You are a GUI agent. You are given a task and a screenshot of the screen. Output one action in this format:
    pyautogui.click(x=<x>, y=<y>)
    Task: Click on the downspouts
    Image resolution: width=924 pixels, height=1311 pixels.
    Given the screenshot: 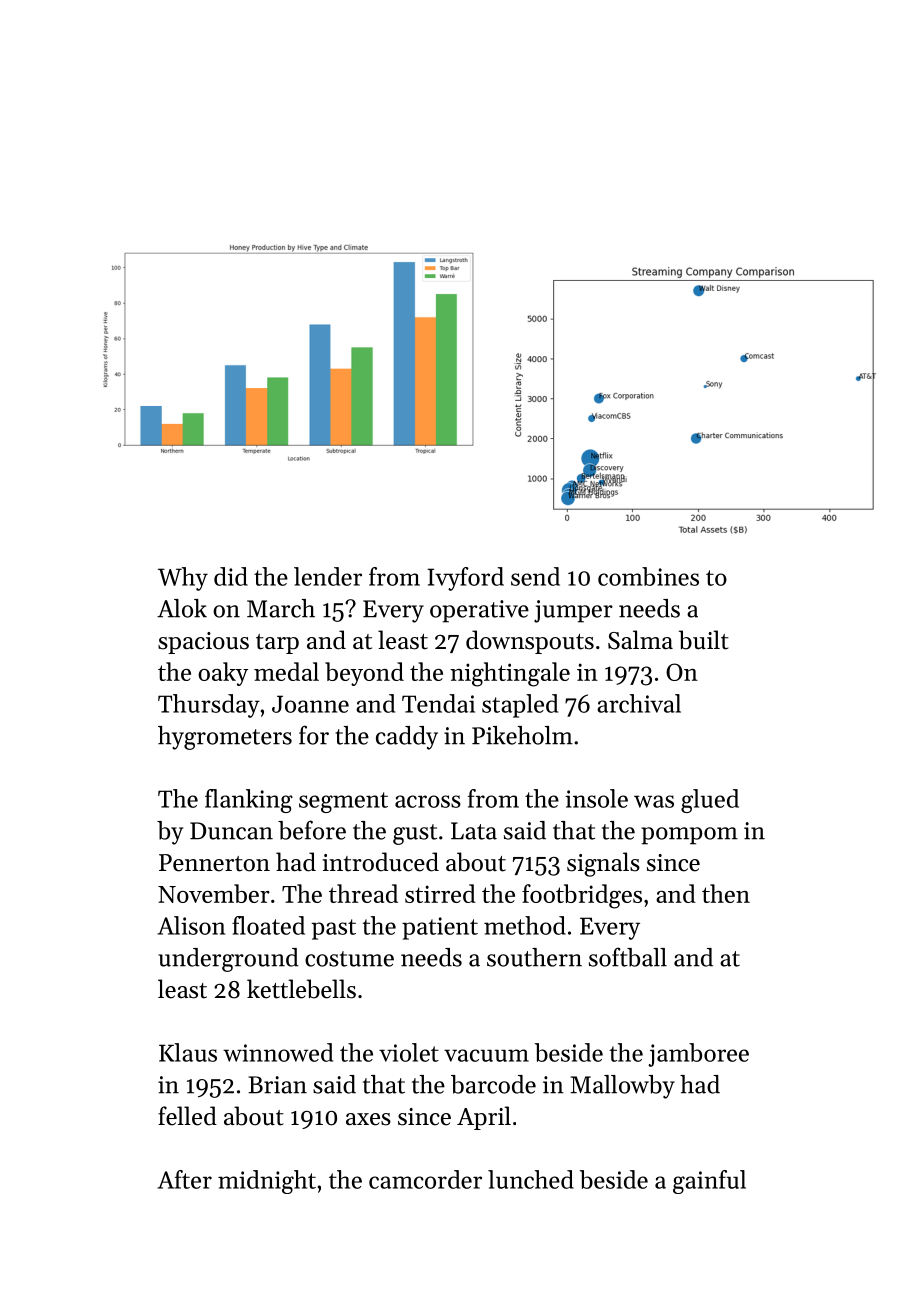 What is the action you would take?
    pyautogui.click(x=530, y=642)
